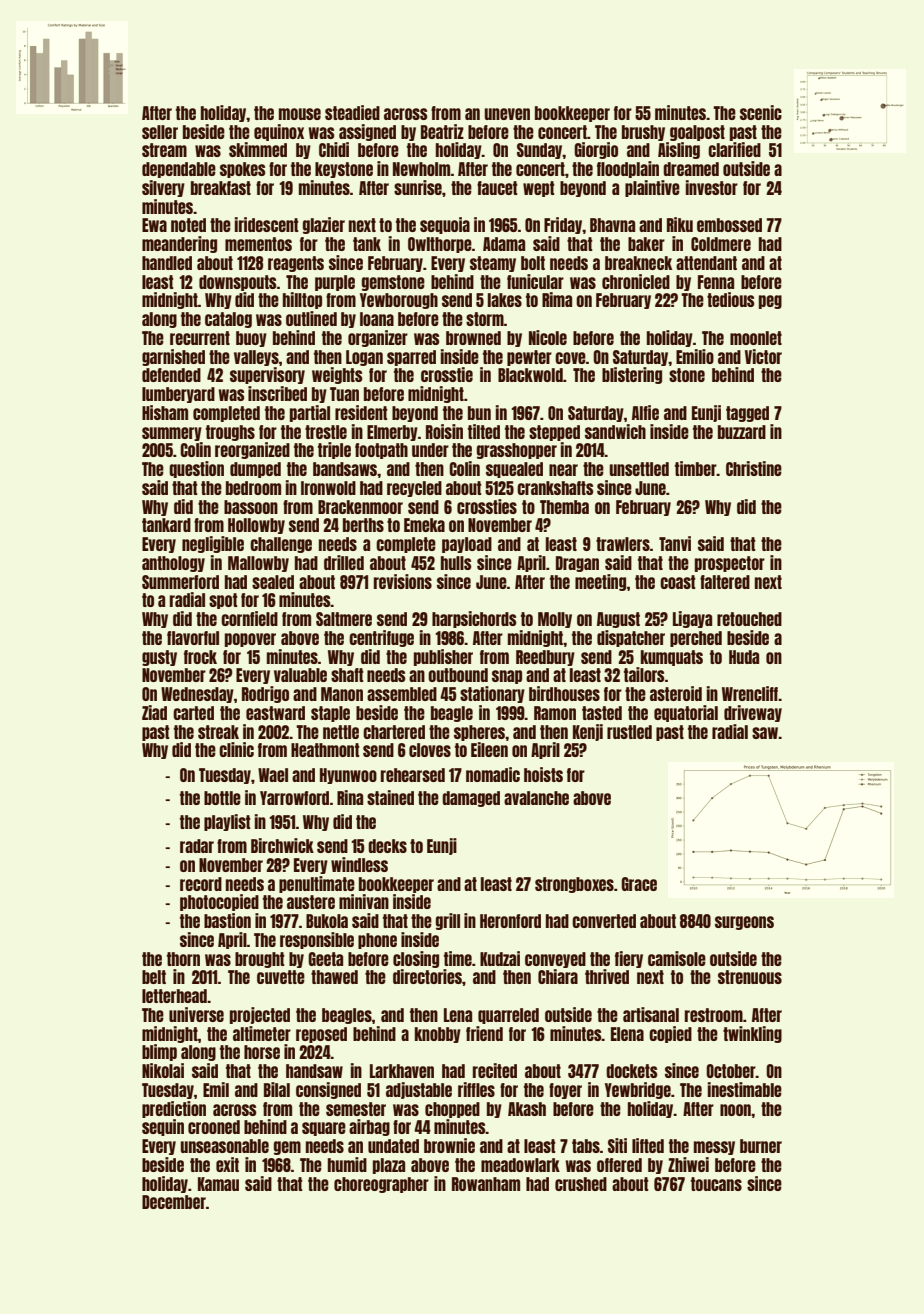  Describe the element at coordinates (645, 412) in the page. I see `Alfie` at that location.
